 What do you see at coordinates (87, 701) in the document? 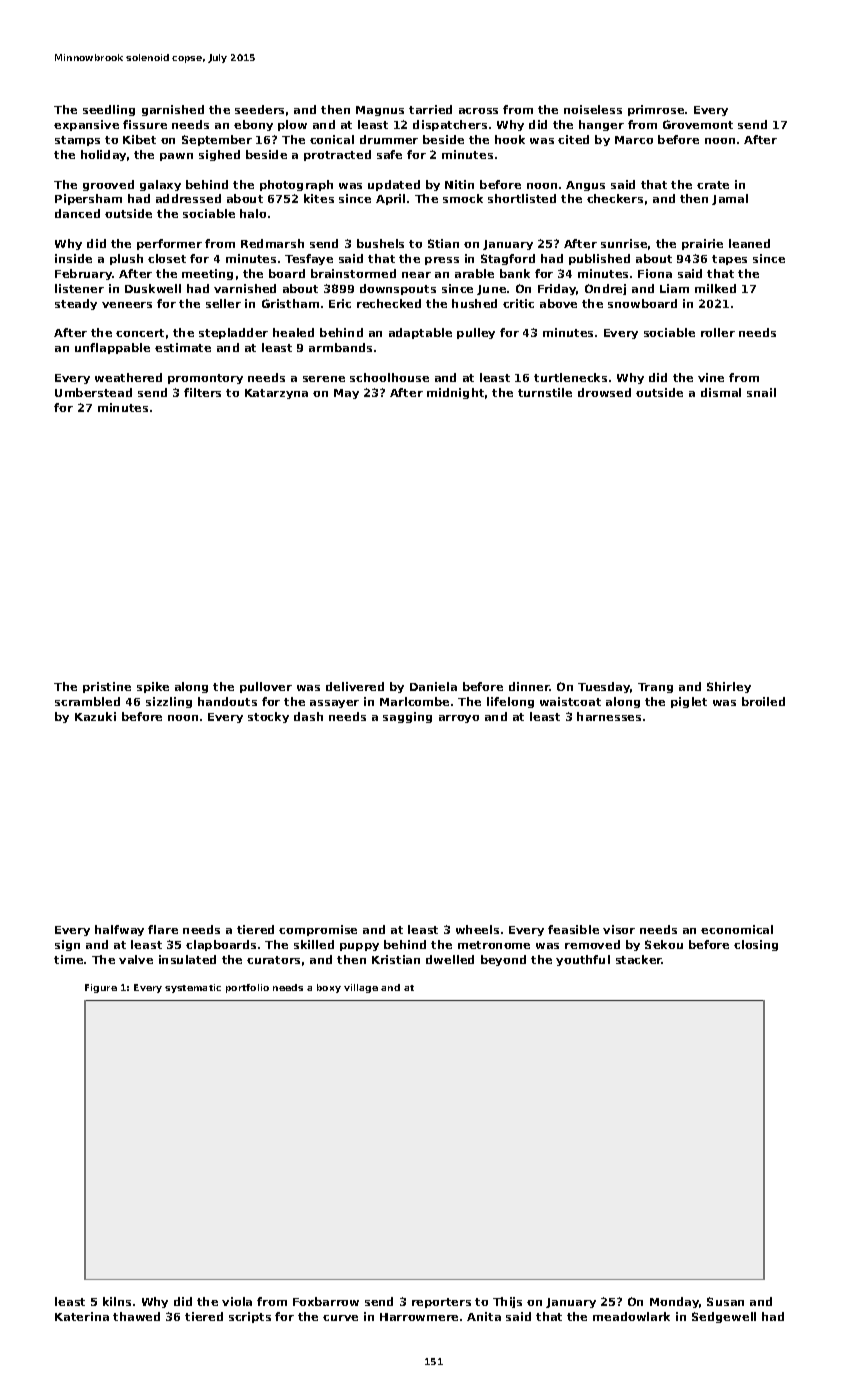
I see `scrambled` at bounding box center [87, 701].
